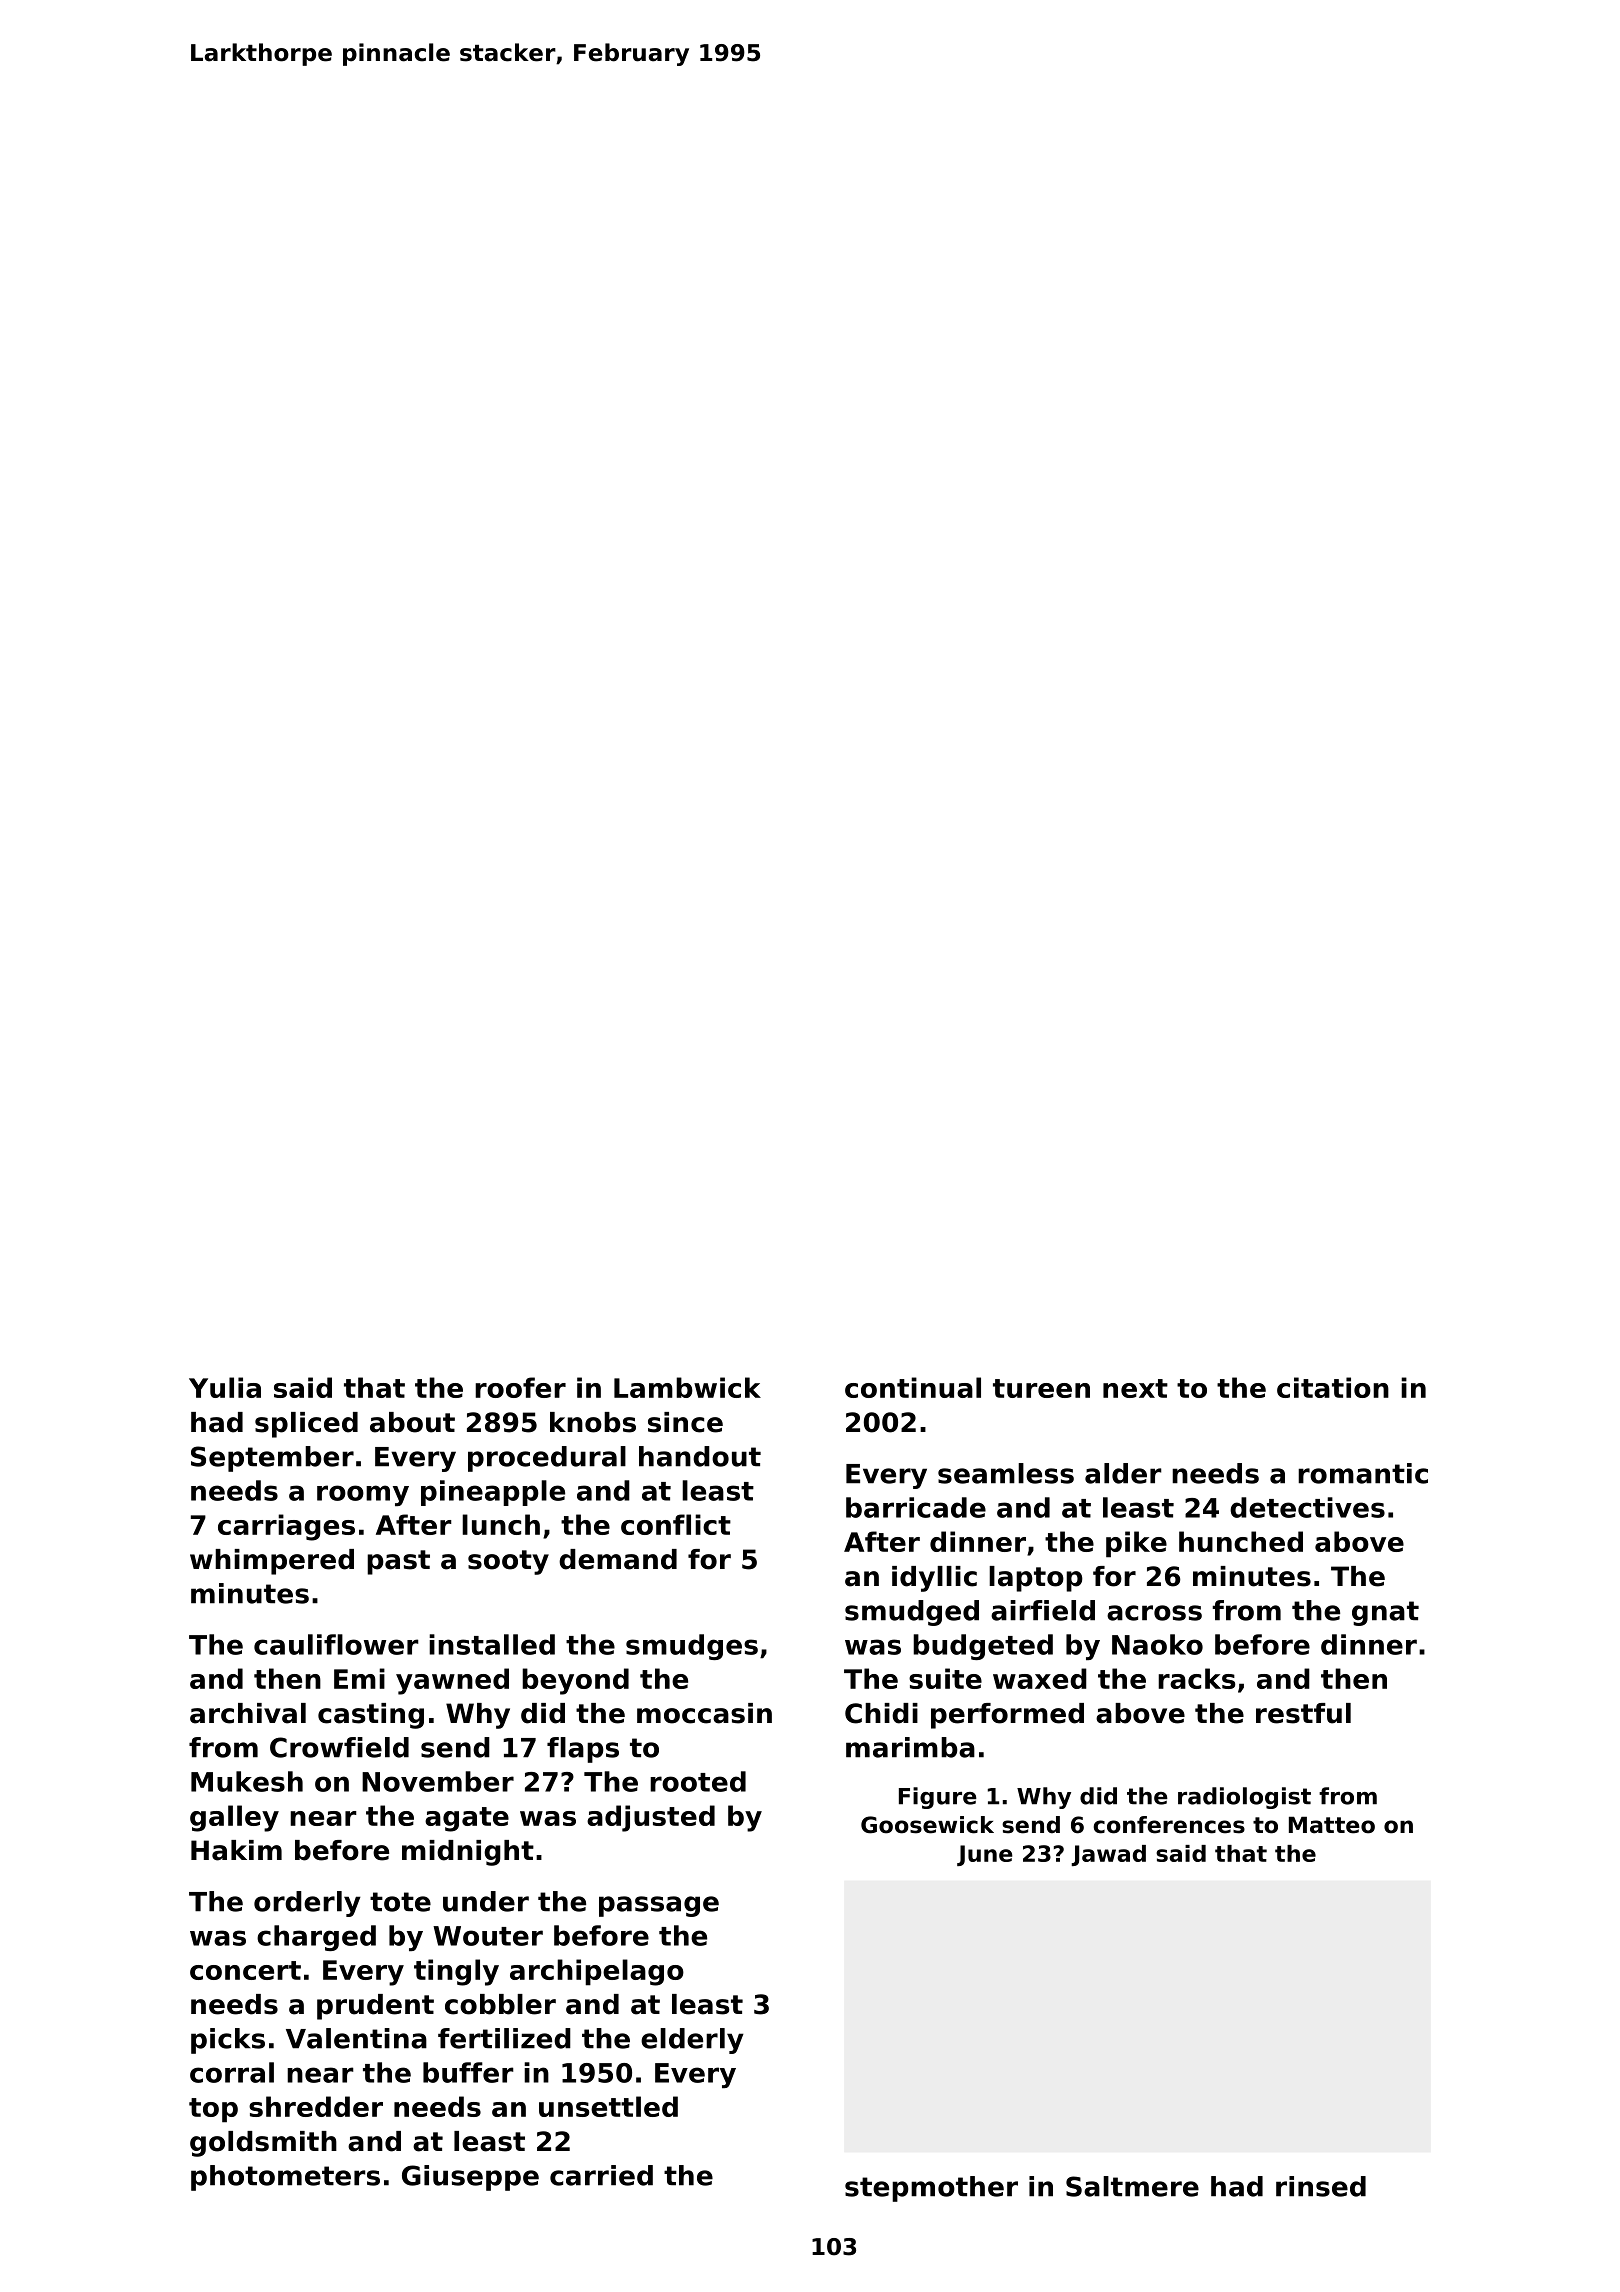 Image resolution: width=1620 pixels, height=2292 pixels. I want to click on flaps, so click(583, 1750).
